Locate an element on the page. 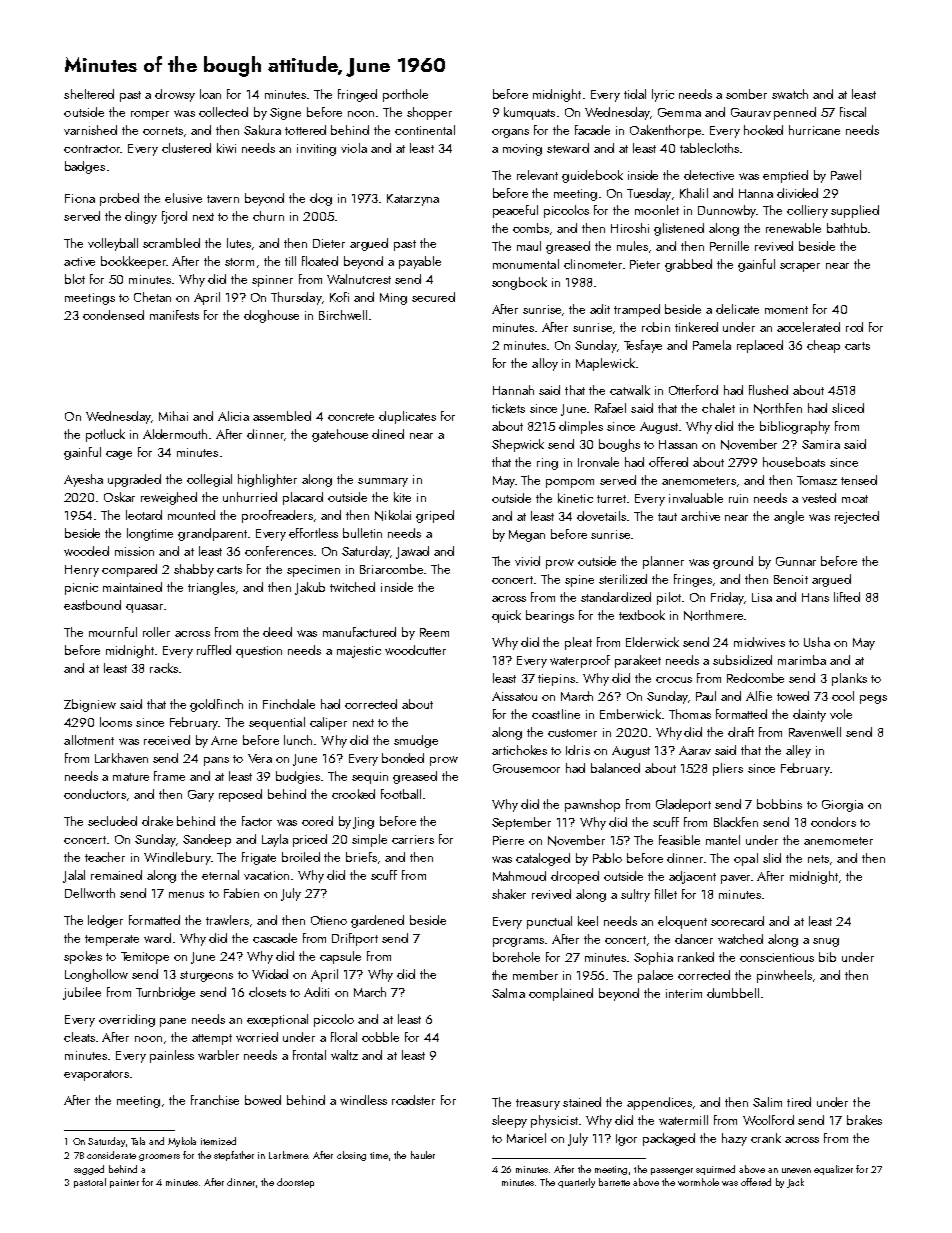  griped is located at coordinates (435, 516).
